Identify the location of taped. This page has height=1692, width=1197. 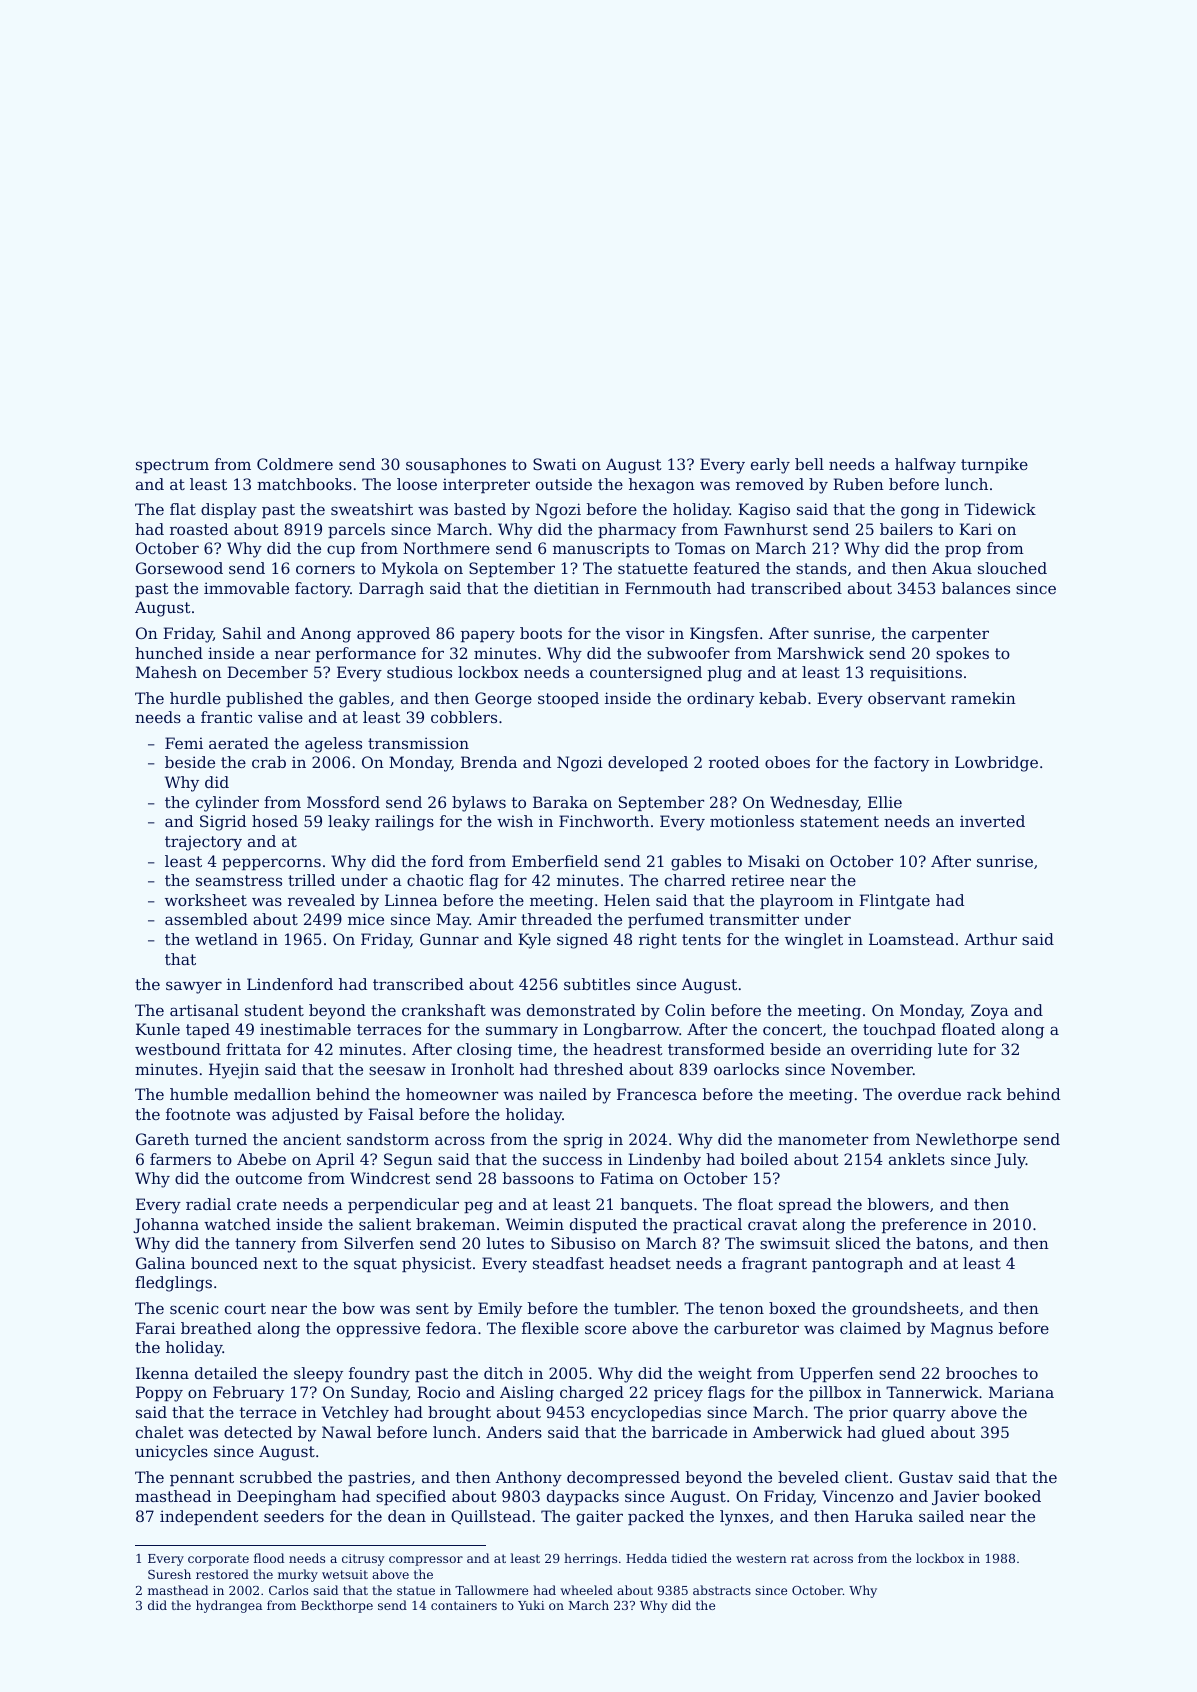
(208, 1030).
